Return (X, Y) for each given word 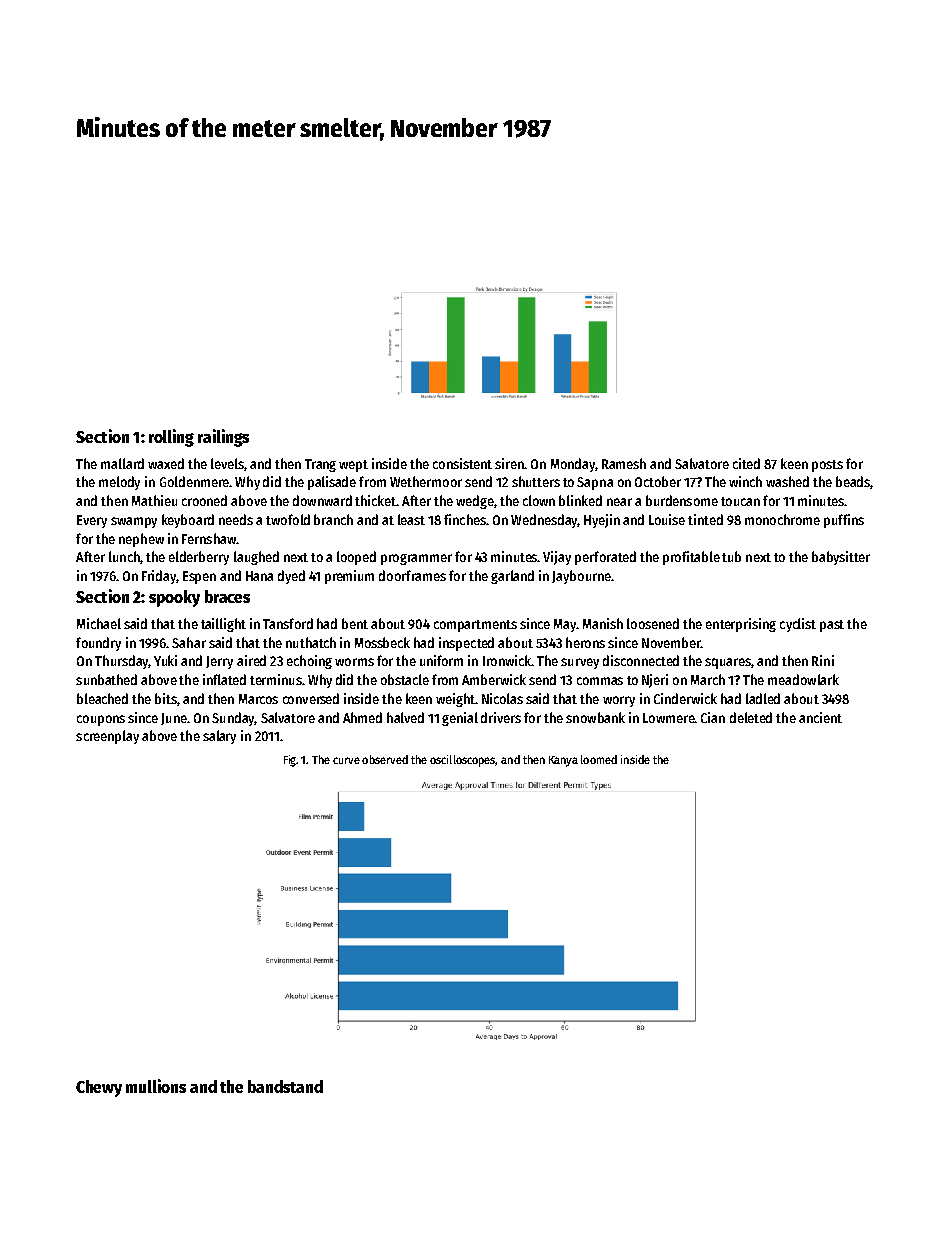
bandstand (285, 1086)
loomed (599, 759)
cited (746, 463)
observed (385, 759)
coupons (101, 720)
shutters (536, 481)
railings (223, 438)
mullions (156, 1086)
